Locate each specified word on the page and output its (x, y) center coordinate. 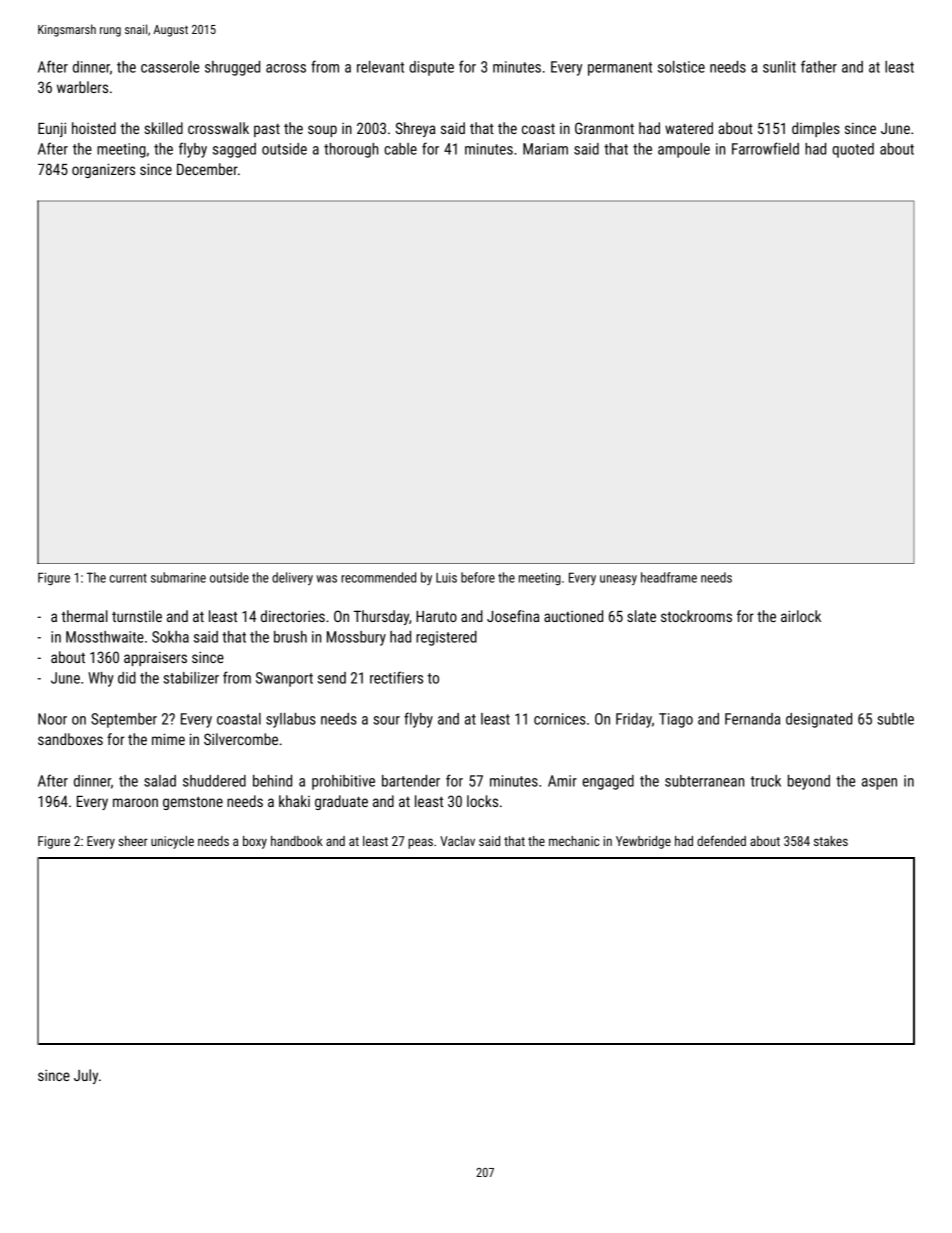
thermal (84, 616)
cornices (560, 719)
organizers (103, 170)
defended (721, 840)
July (86, 1076)
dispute (431, 68)
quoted (853, 150)
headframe (669, 577)
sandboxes (70, 739)
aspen (879, 784)
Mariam (545, 149)
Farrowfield (765, 148)
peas (420, 843)
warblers (82, 87)
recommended (378, 577)
